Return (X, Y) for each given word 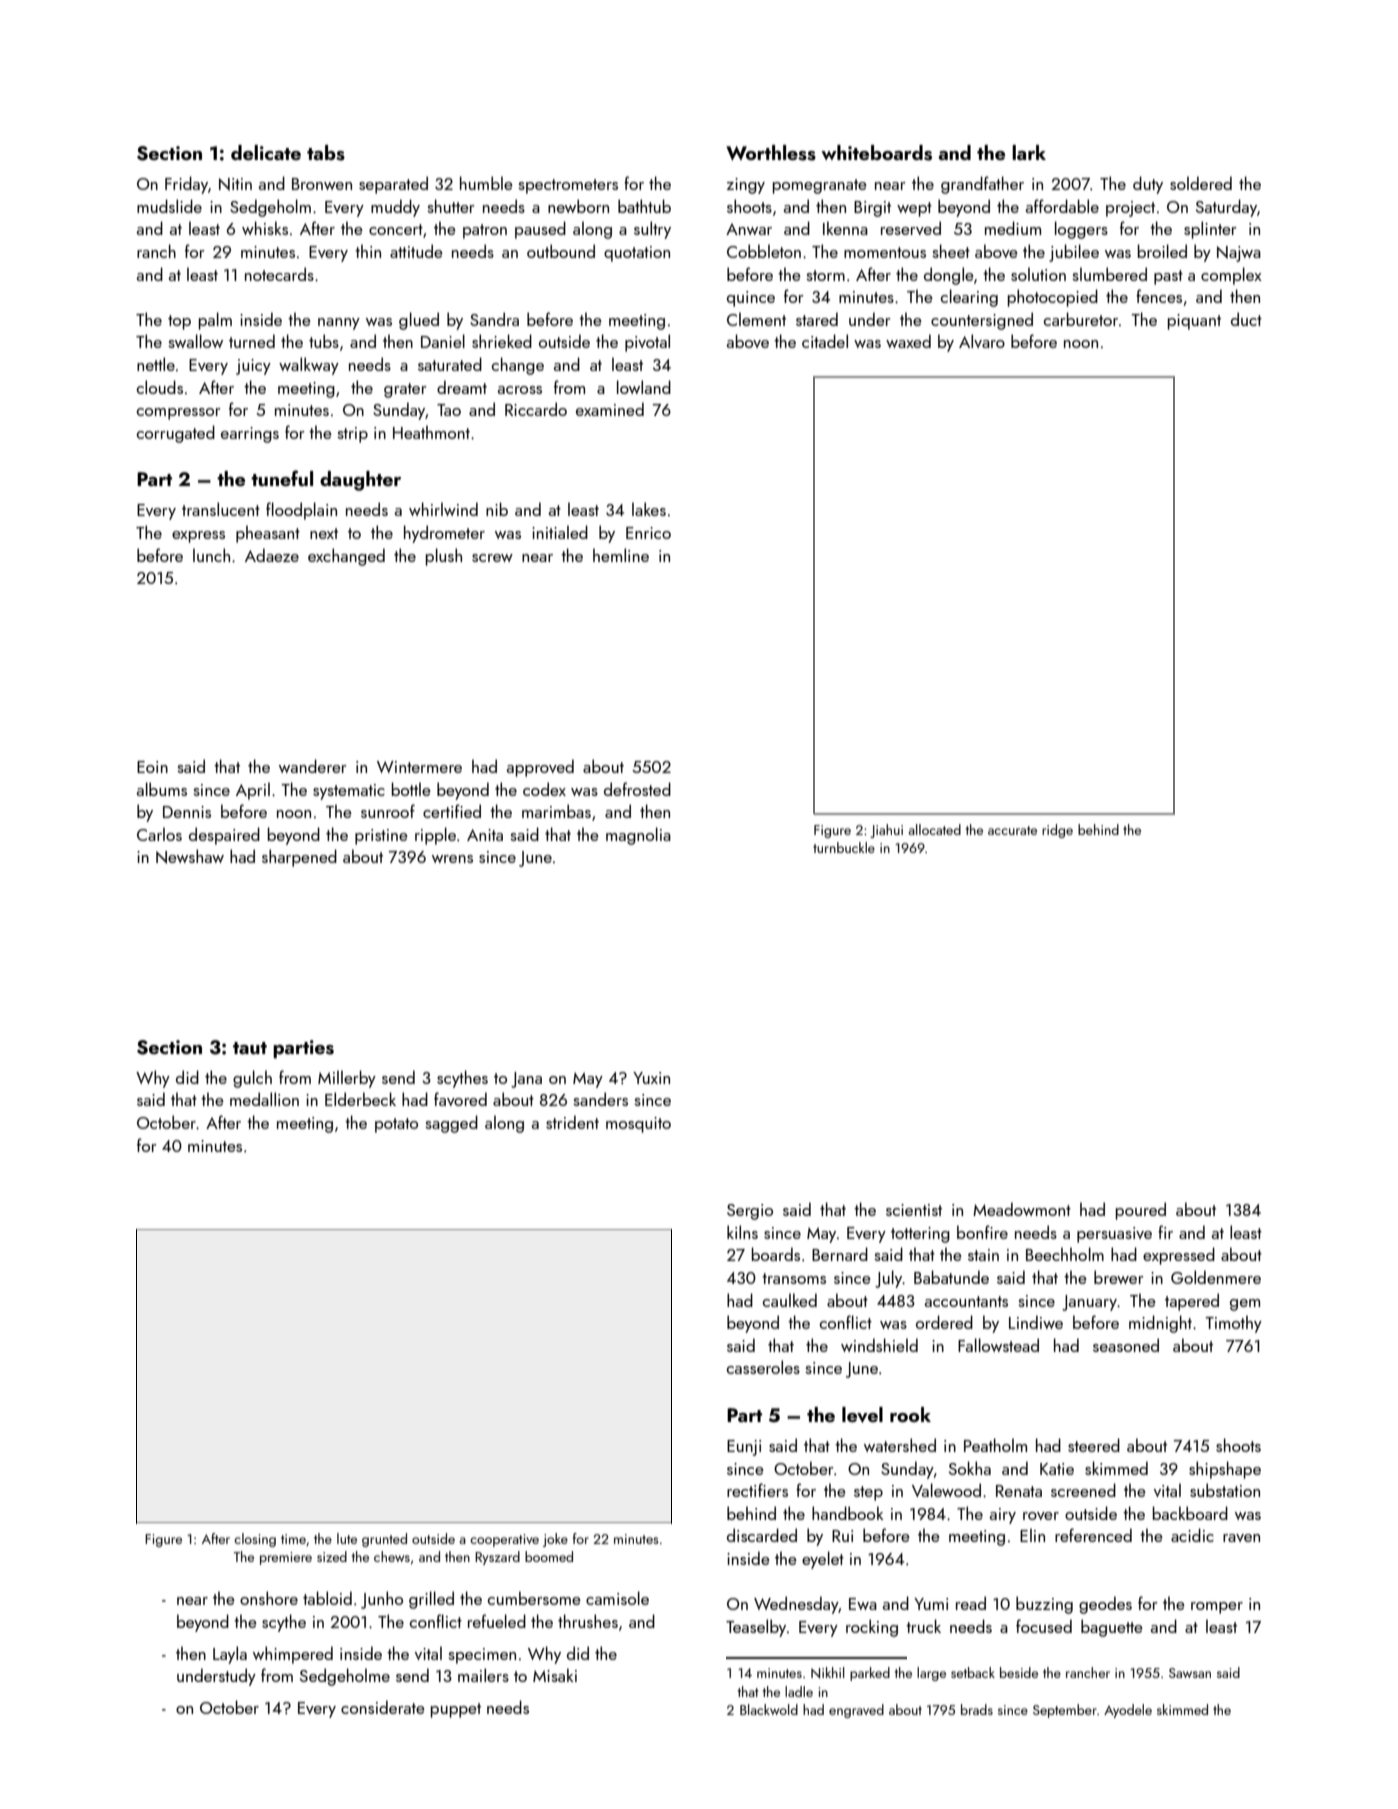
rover (1041, 1516)
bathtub (644, 206)
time (293, 1539)
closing (255, 1540)
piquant (1194, 322)
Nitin (235, 184)
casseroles (763, 1367)
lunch (211, 555)
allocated (934, 829)
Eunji (744, 1448)
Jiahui (886, 831)
